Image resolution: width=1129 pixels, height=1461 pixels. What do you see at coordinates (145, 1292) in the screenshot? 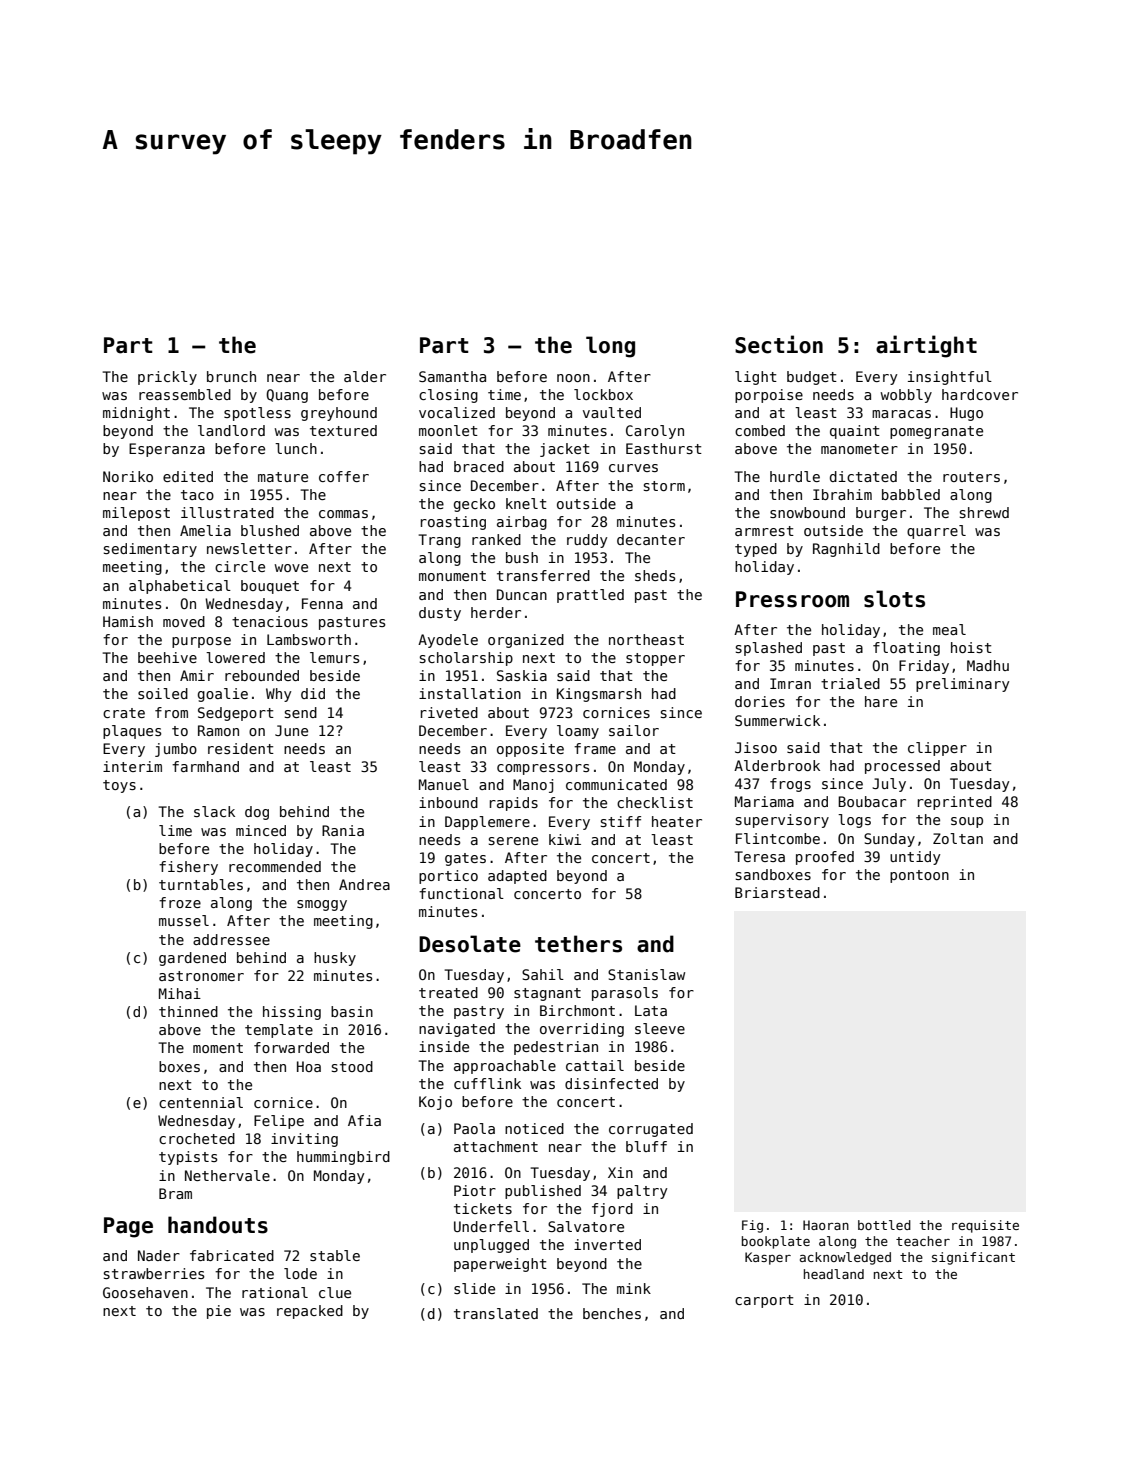
I see `Goosehaven` at bounding box center [145, 1292].
